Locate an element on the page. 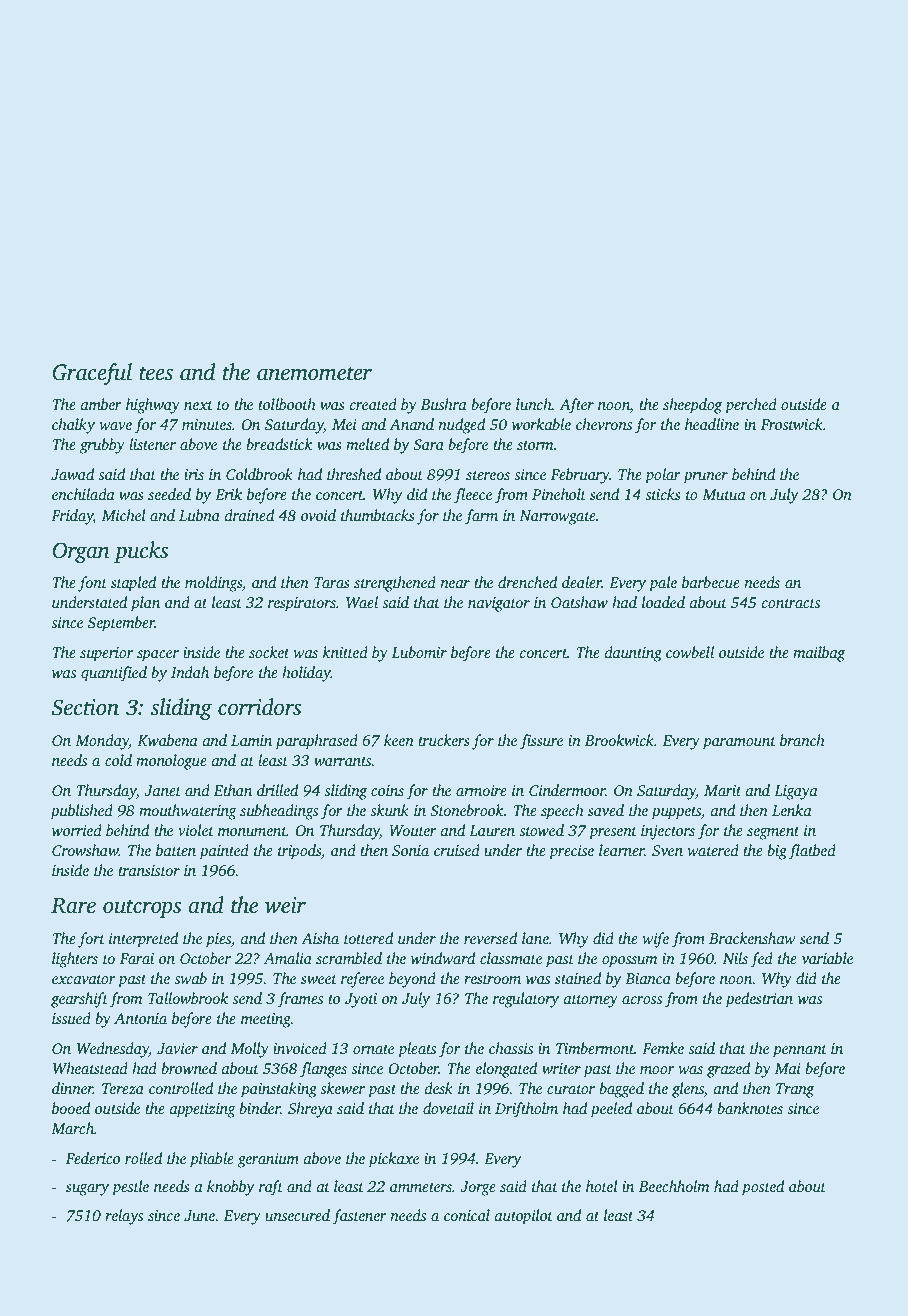 Image resolution: width=908 pixels, height=1316 pixels. moldings is located at coordinates (213, 584).
